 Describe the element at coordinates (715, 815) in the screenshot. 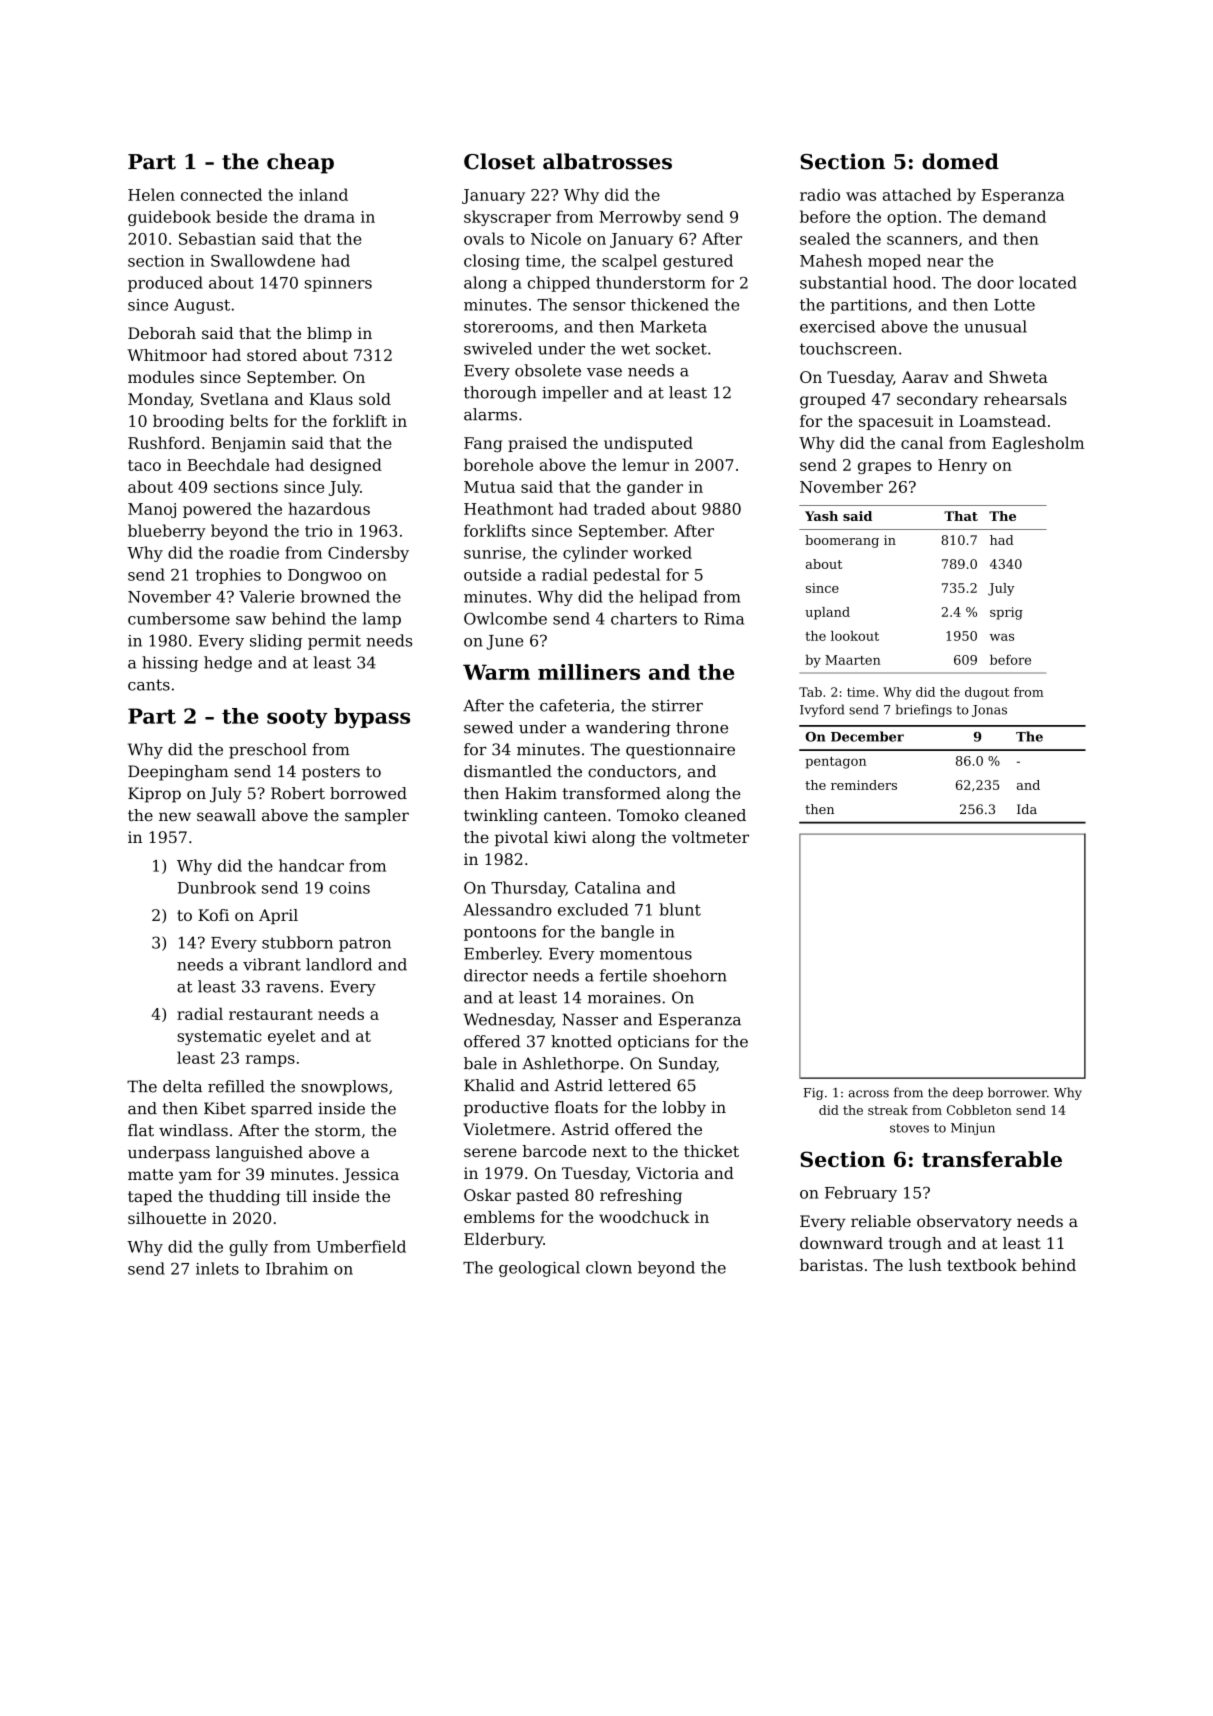

I see `cleaned` at that location.
